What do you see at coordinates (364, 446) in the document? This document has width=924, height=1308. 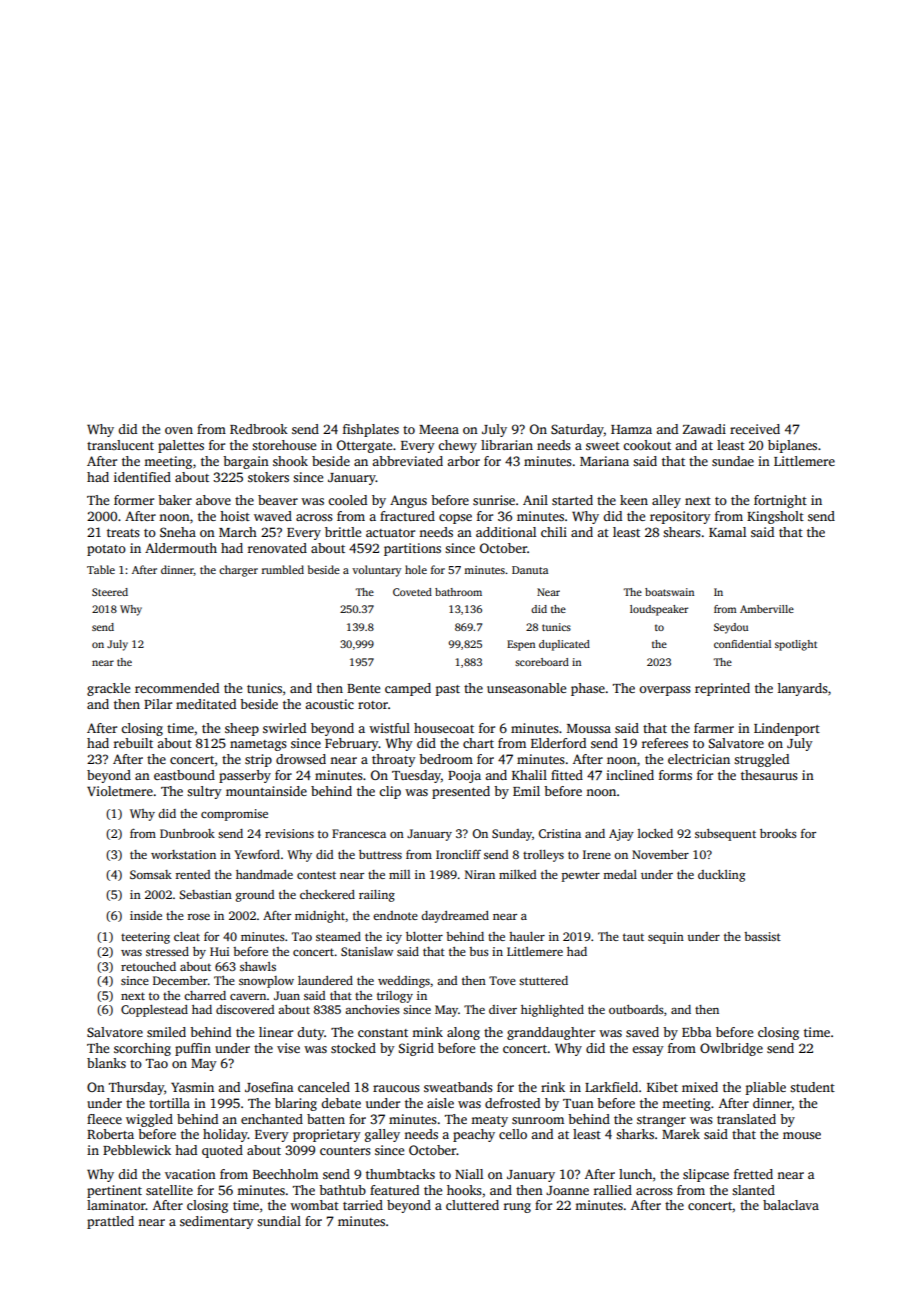 I see `Ottergate` at bounding box center [364, 446].
